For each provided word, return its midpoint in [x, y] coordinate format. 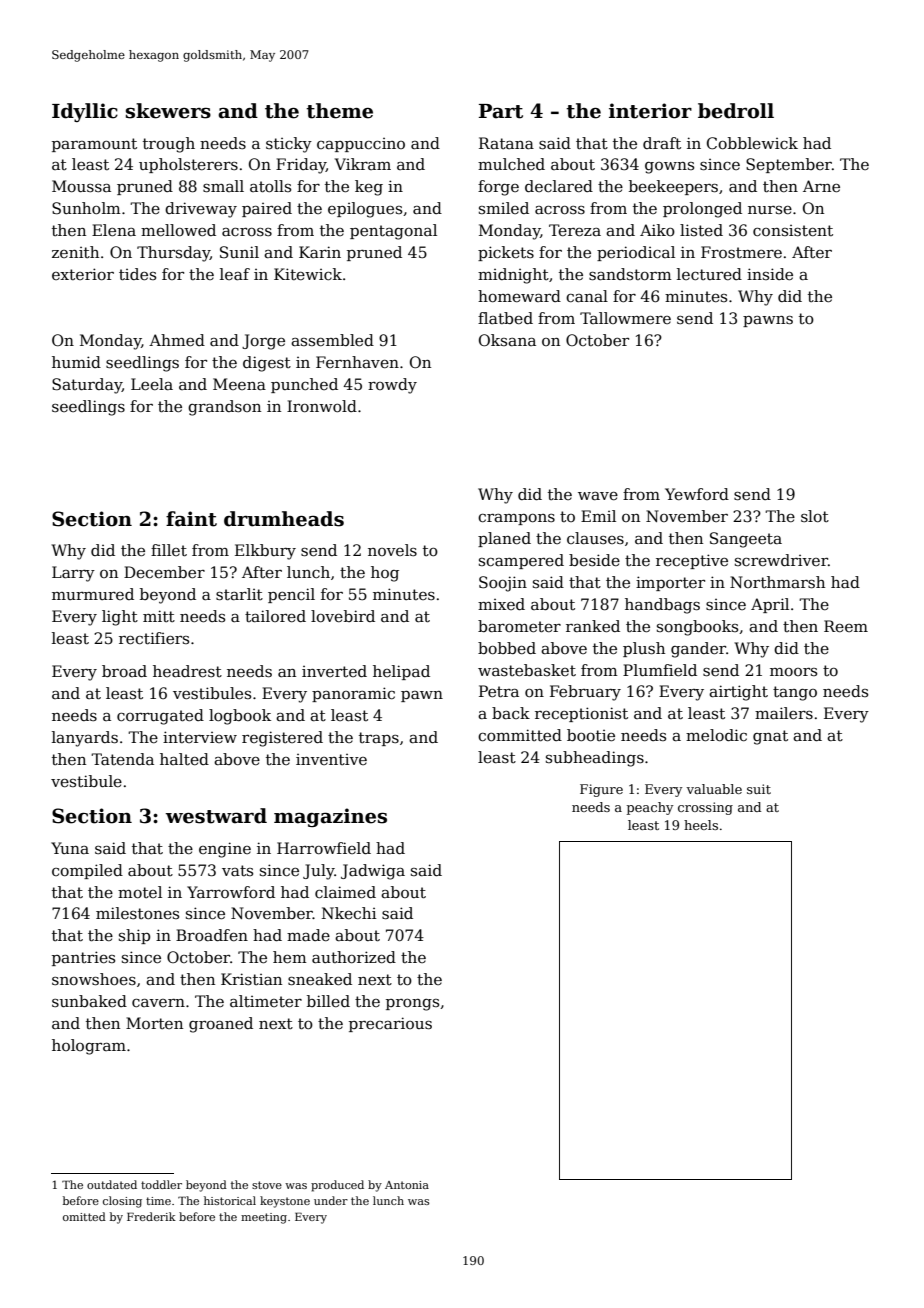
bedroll [736, 111]
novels [392, 550]
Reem [846, 626]
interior [650, 111]
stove [267, 1185]
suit [759, 789]
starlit [239, 594]
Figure [601, 790]
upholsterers [188, 165]
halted [184, 759]
